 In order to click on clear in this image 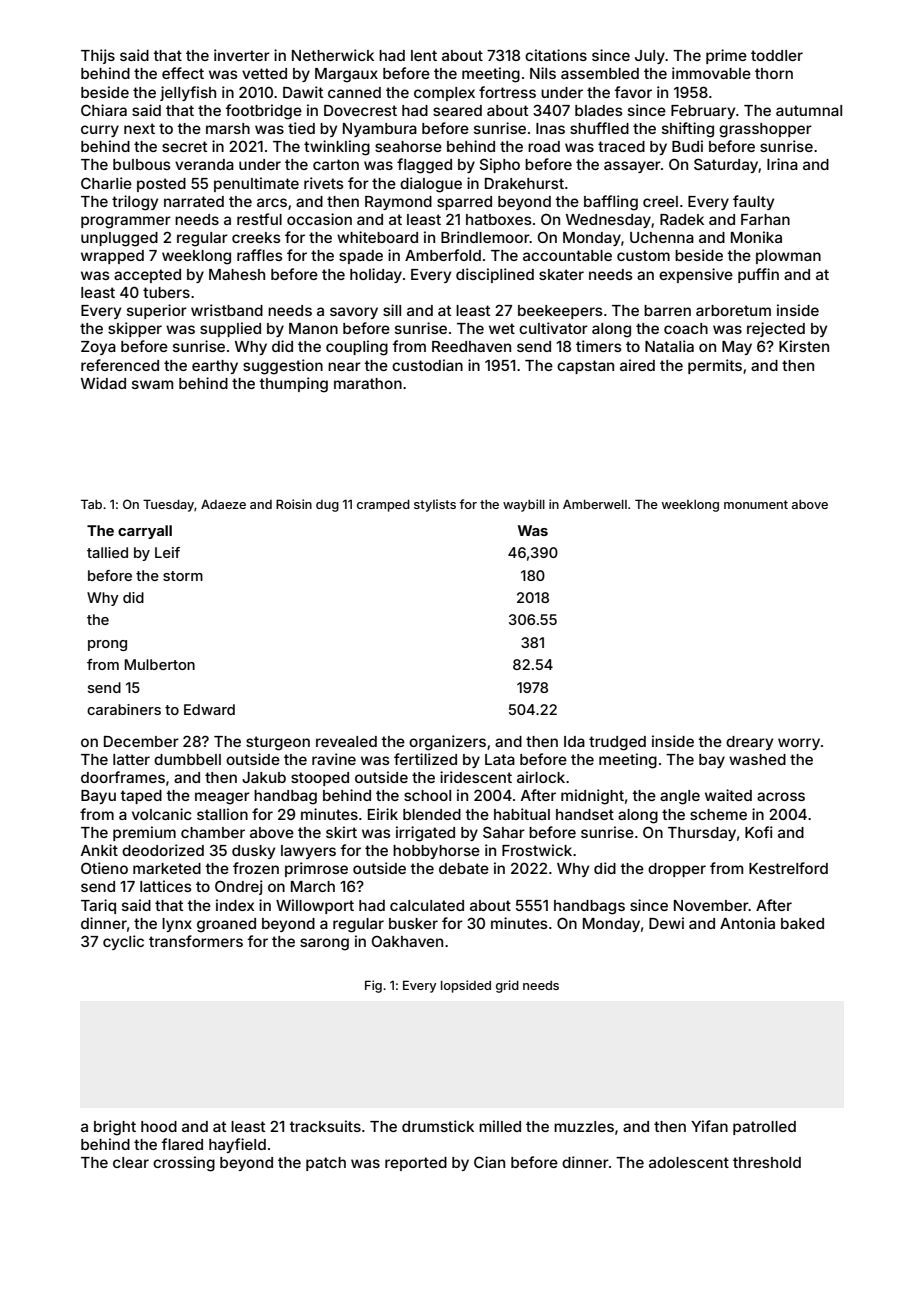, I will do `click(131, 1162)`.
